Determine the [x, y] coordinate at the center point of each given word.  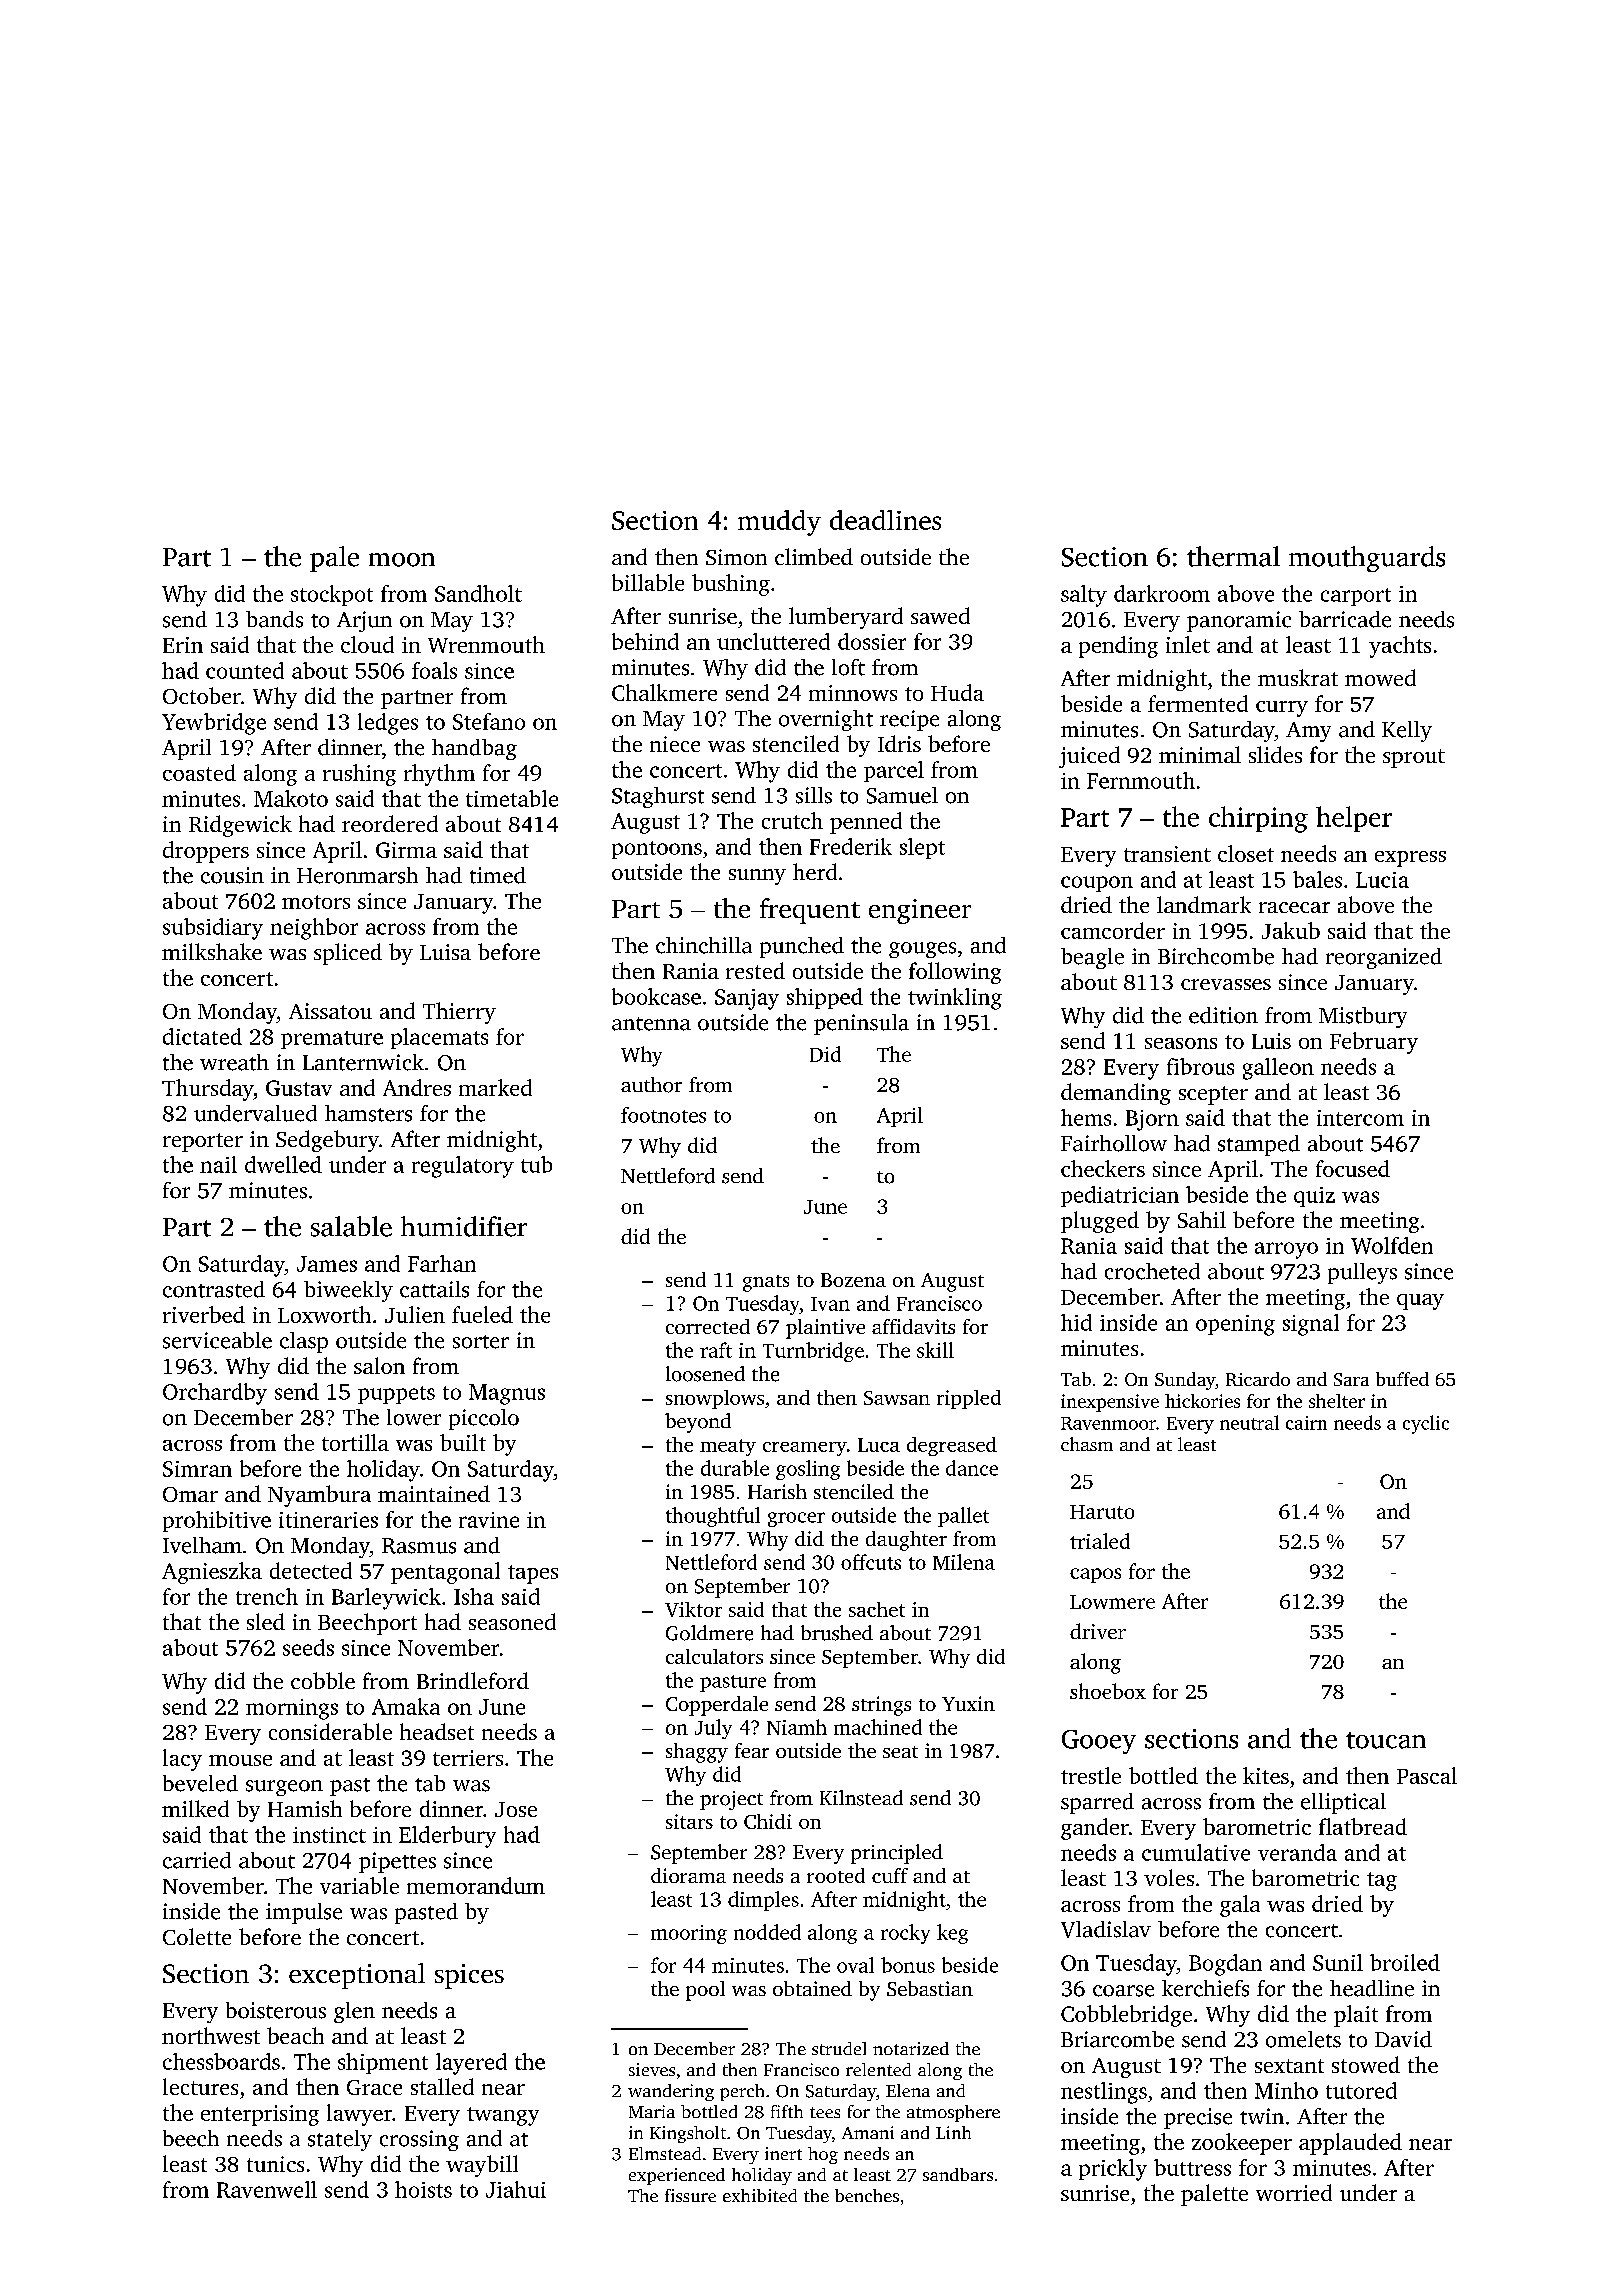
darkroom [1162, 593]
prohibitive [217, 1521]
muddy [779, 523]
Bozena [853, 1280]
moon [402, 560]
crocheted [1152, 1271]
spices [469, 1976]
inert [783, 2153]
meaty [728, 1447]
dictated [202, 1036]
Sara [1351, 1379]
